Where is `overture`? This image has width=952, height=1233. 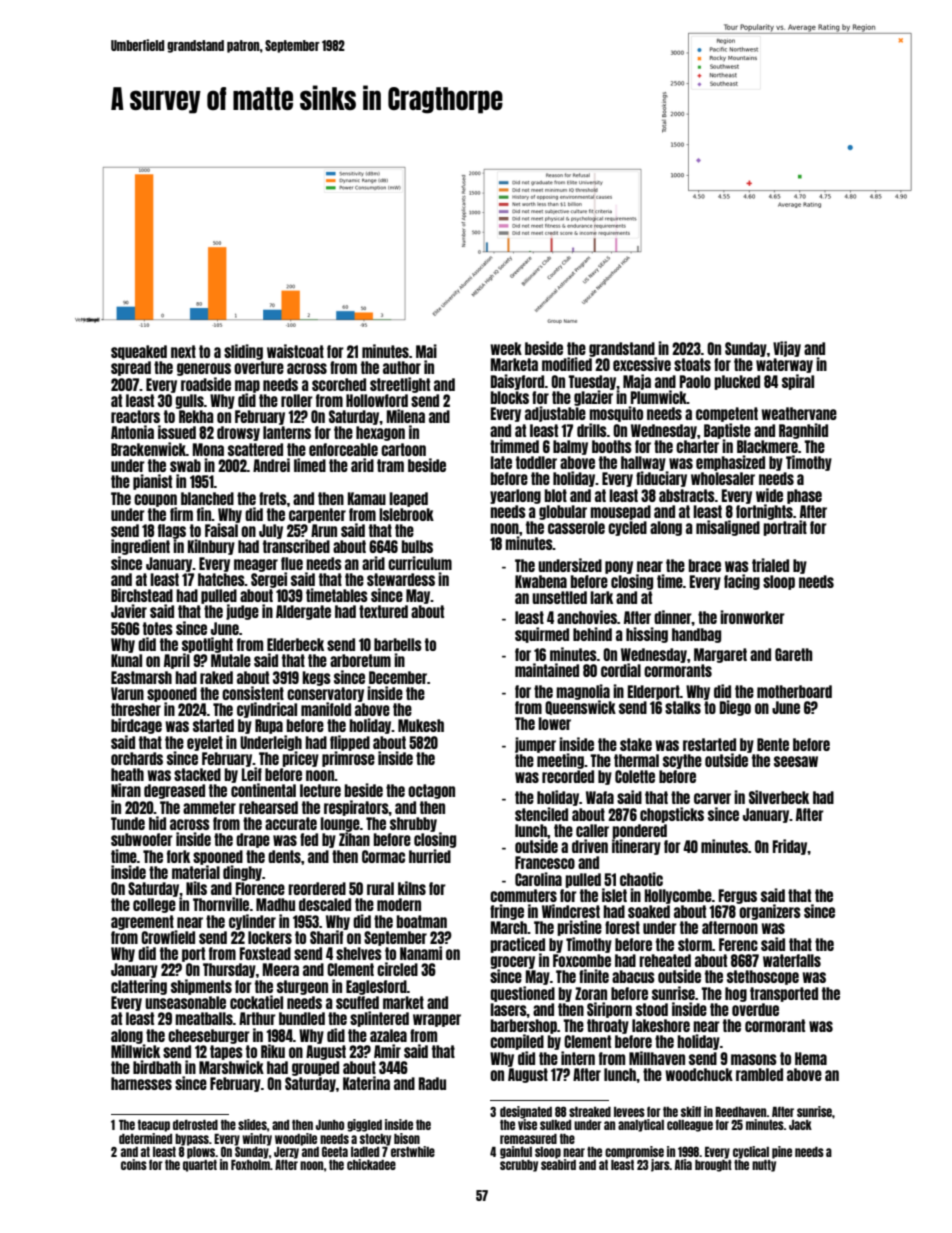 overture is located at coordinates (259, 367).
